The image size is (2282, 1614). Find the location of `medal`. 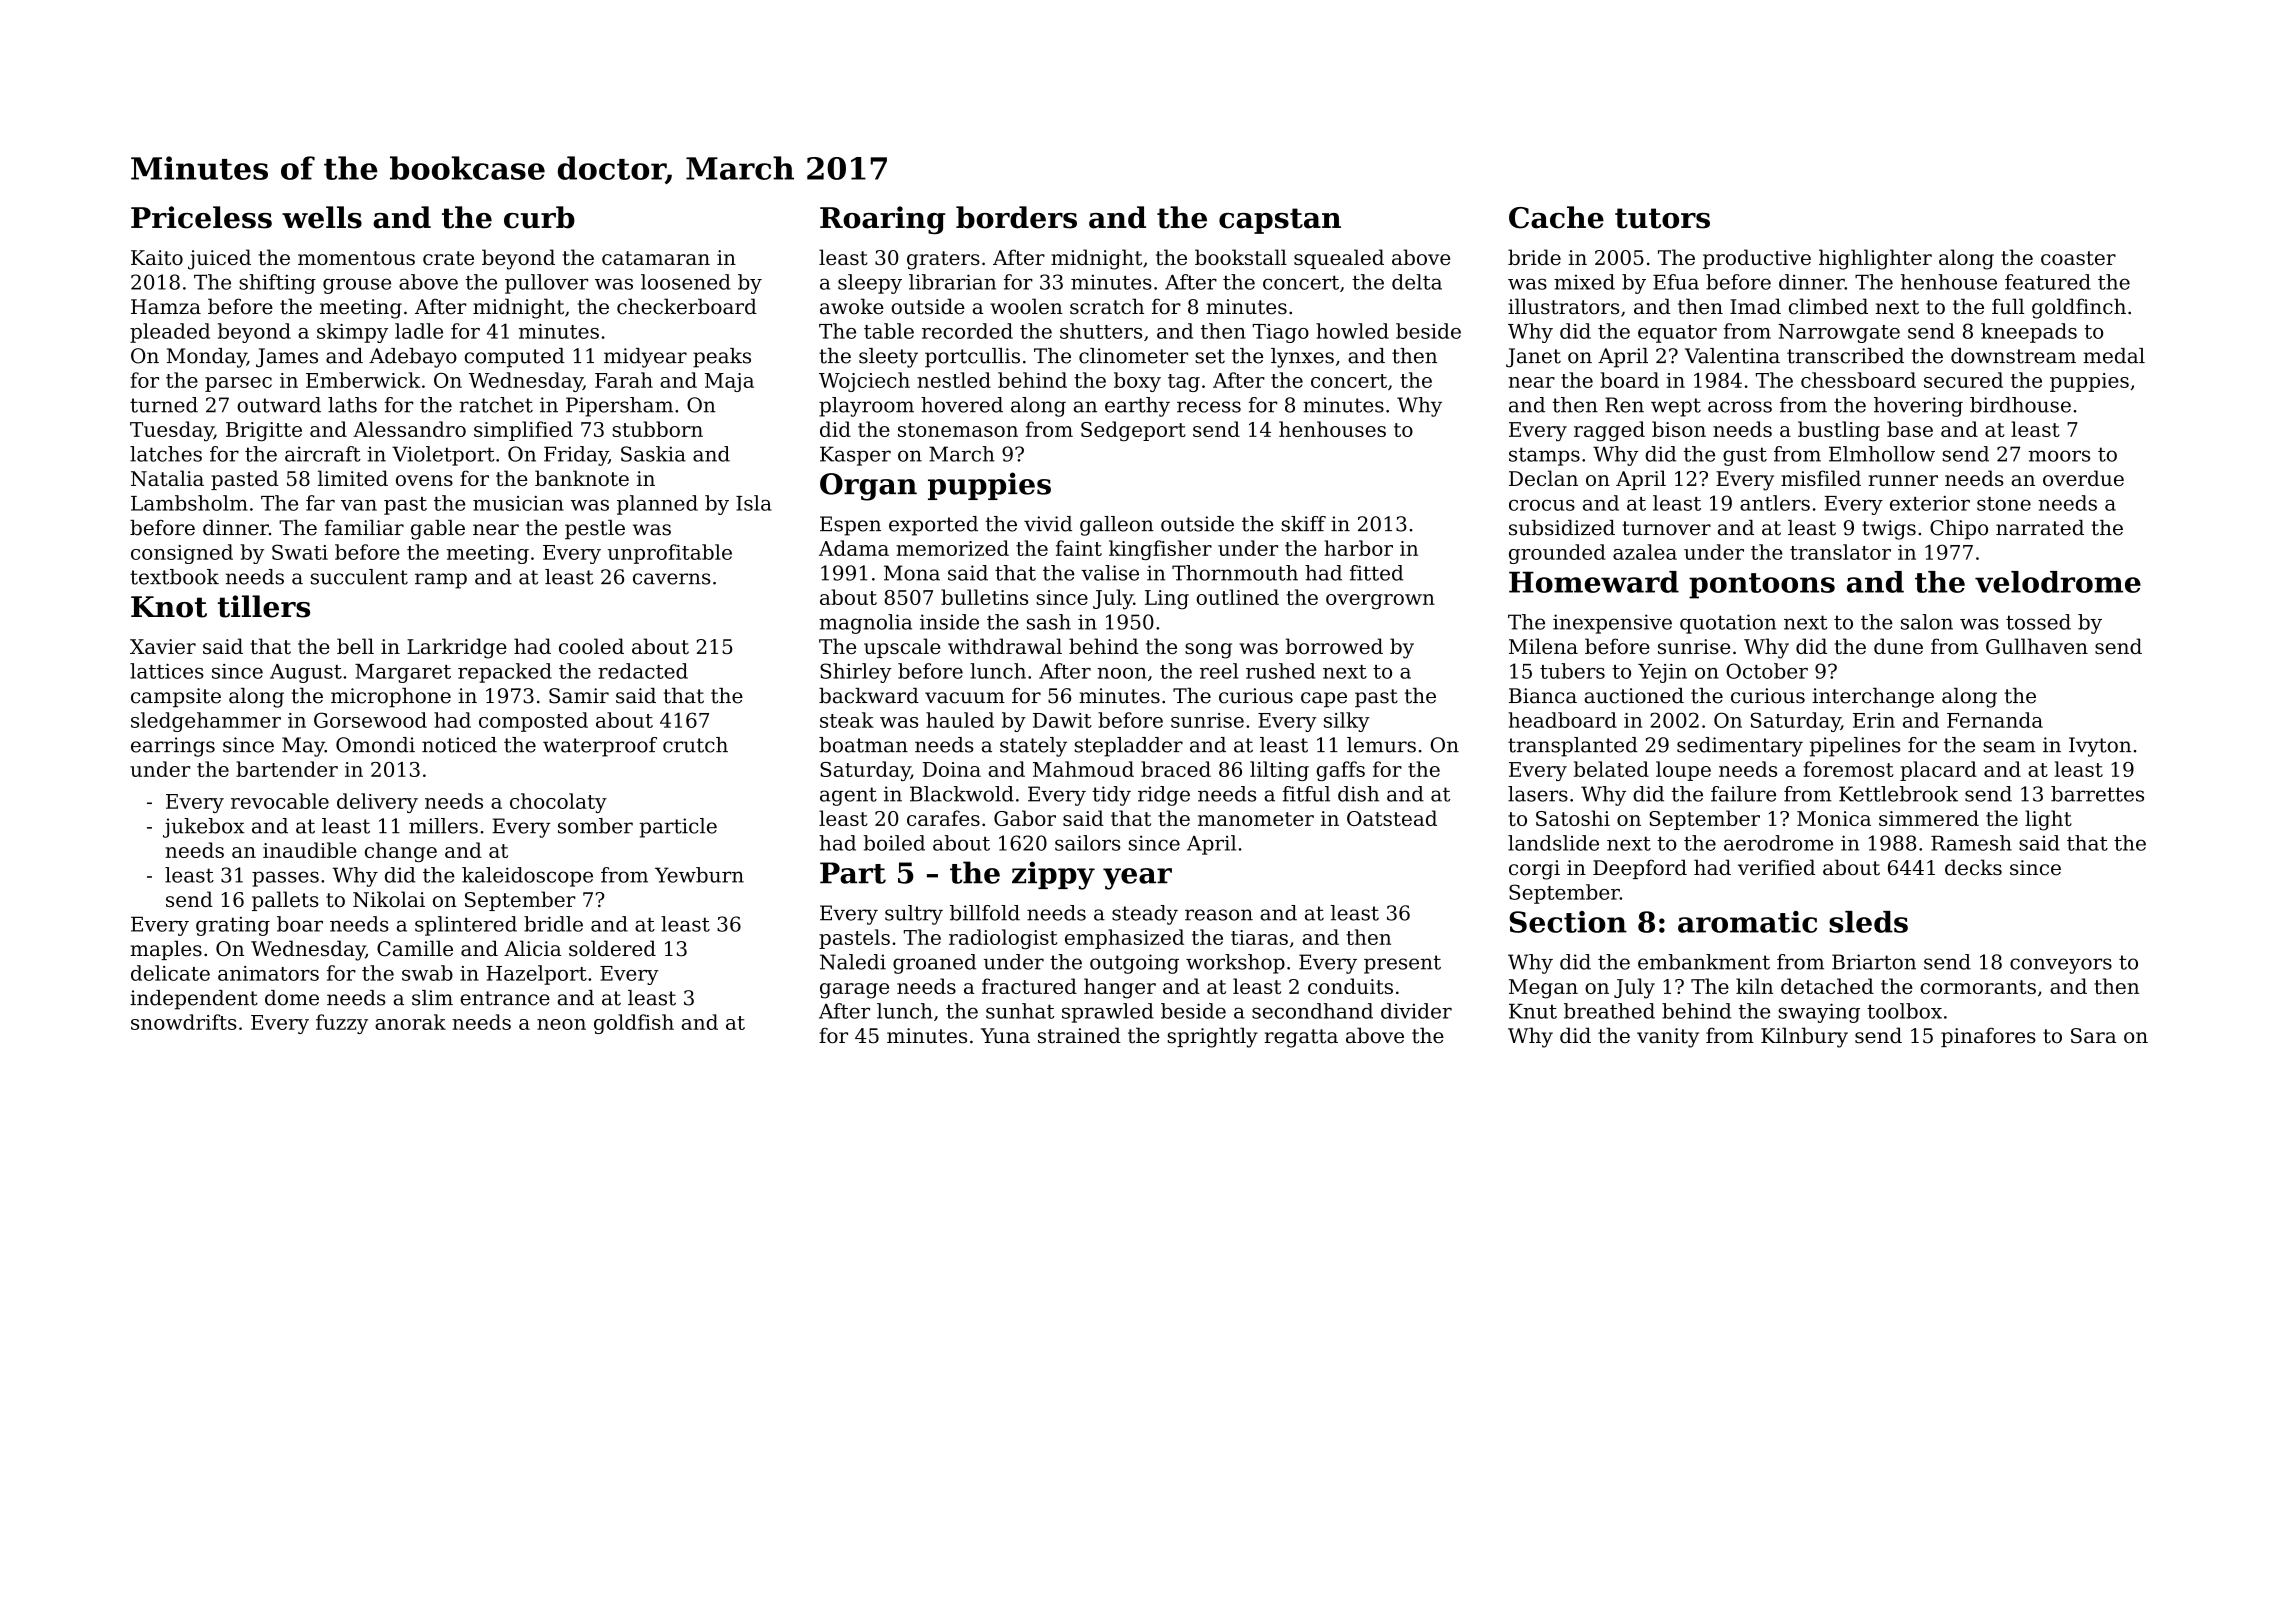

medal is located at coordinates (2114, 356).
